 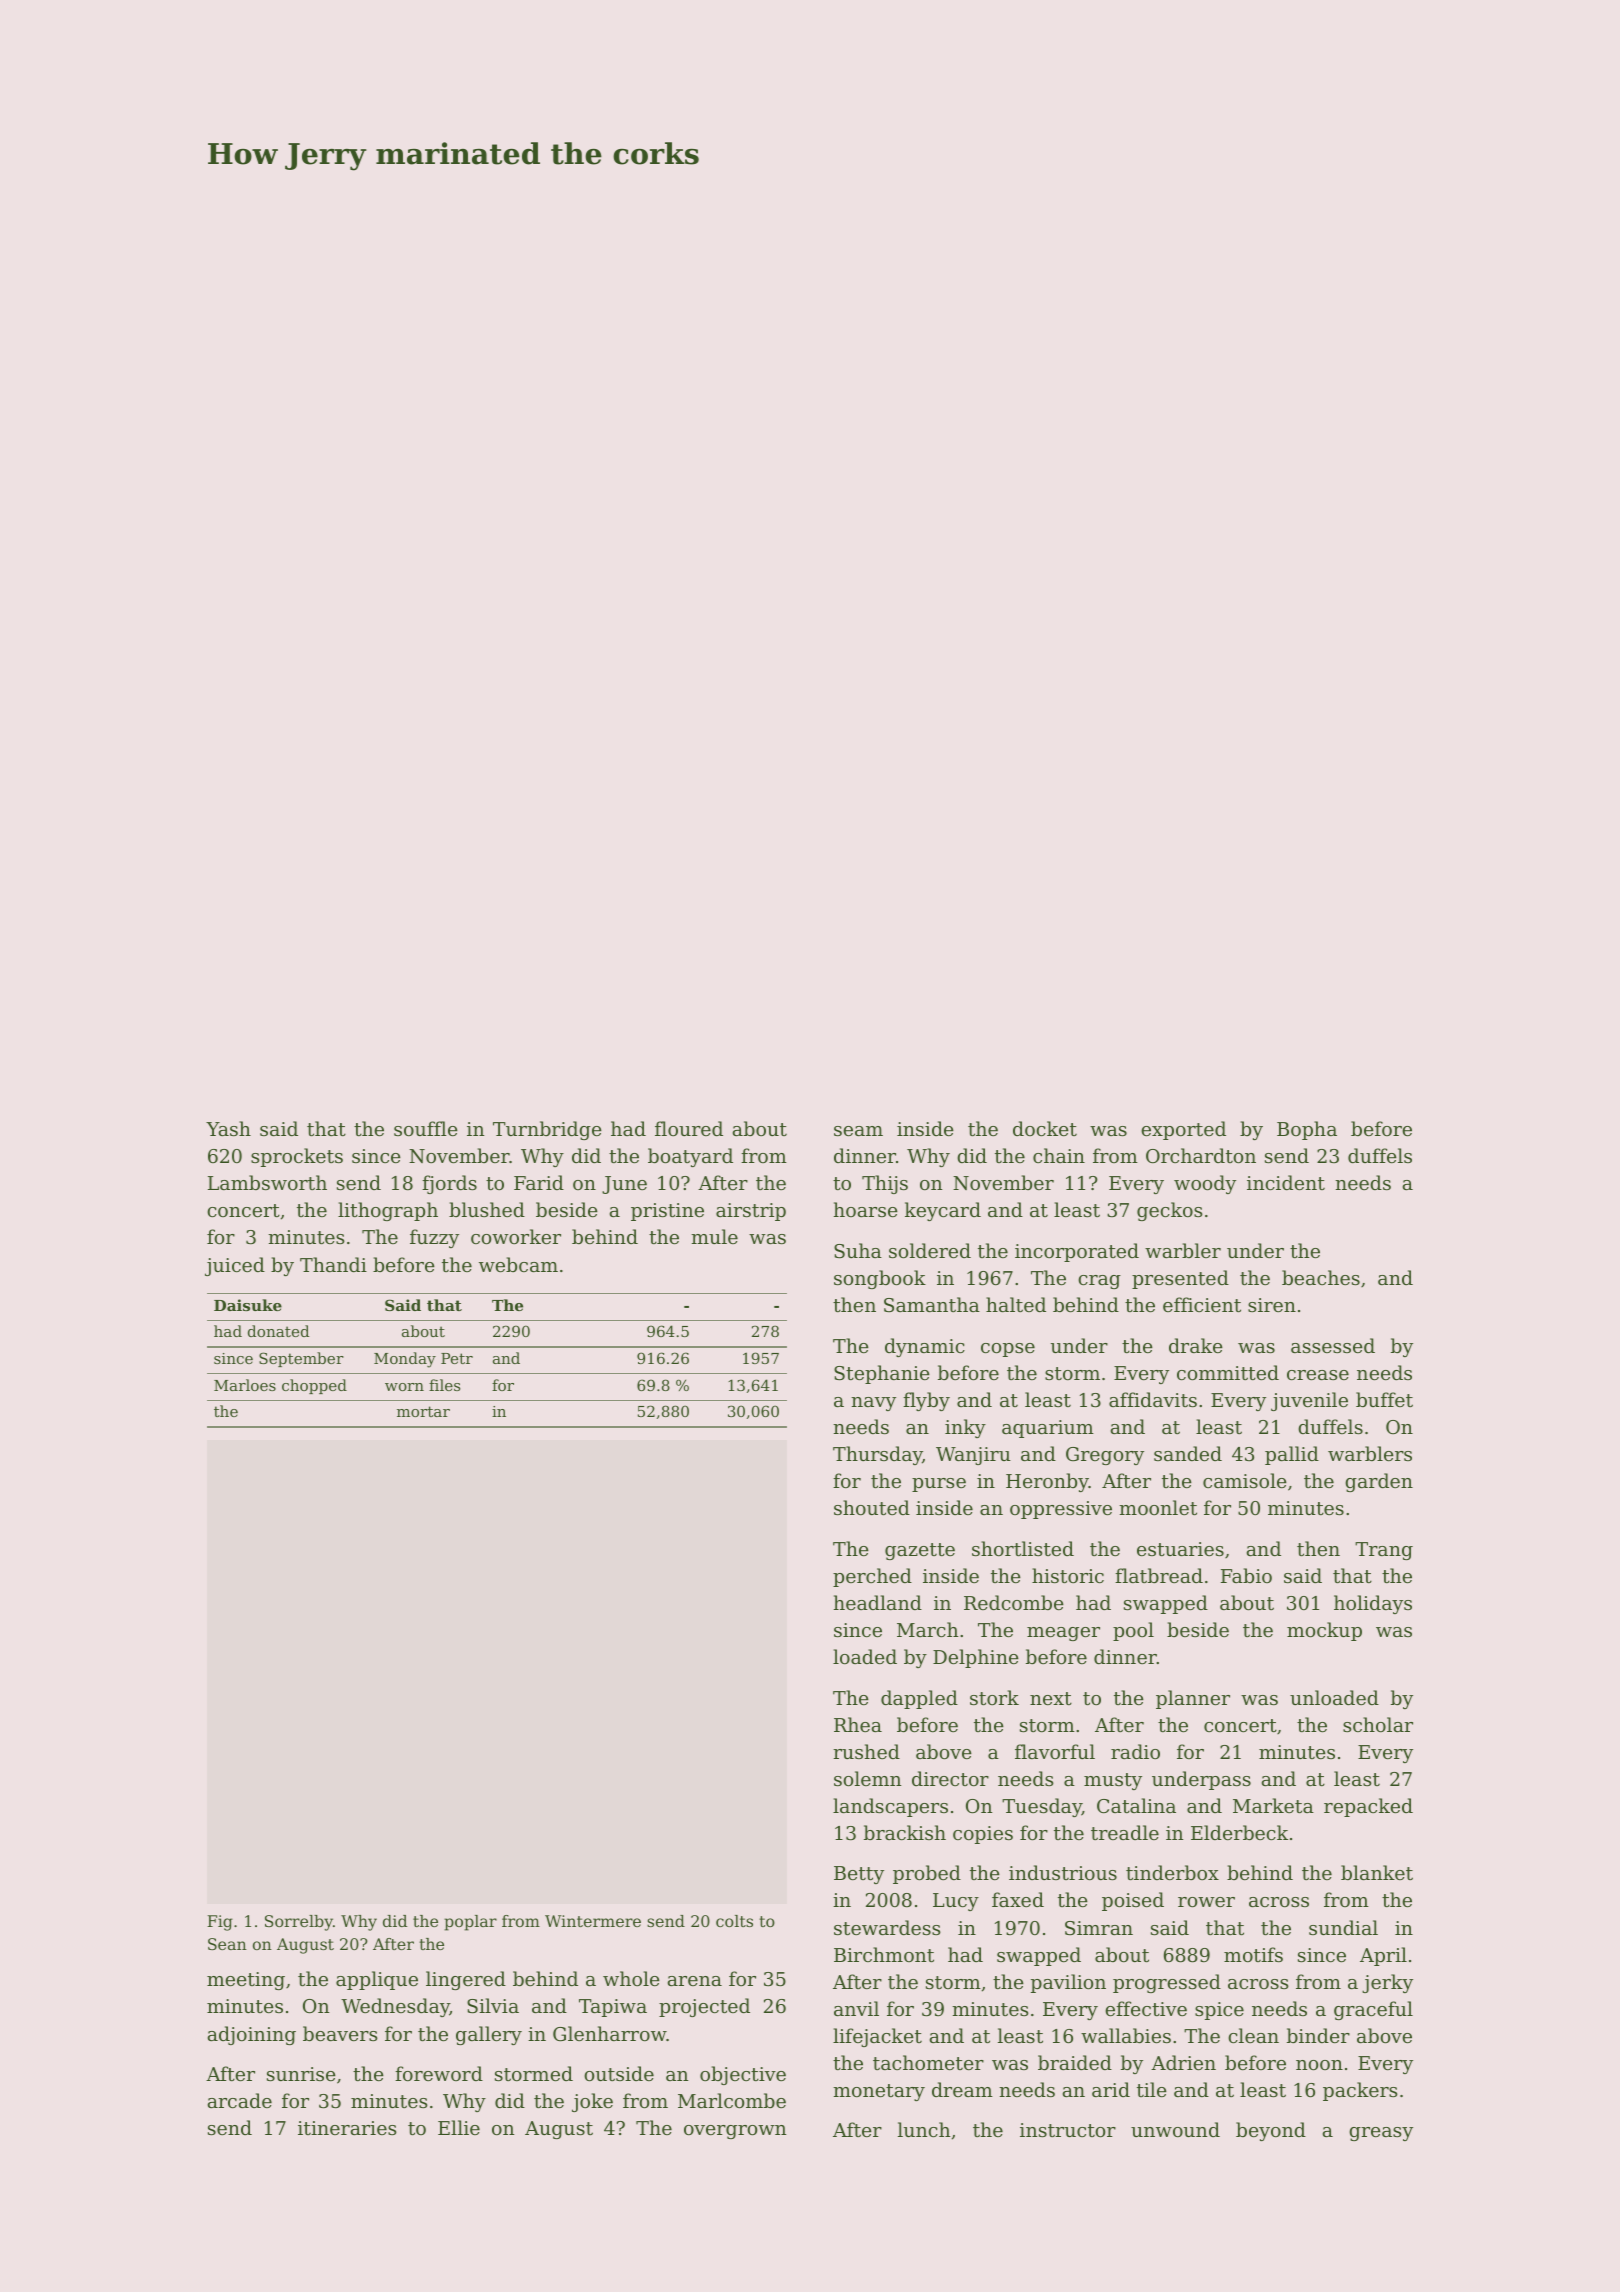 What do you see at coordinates (377, 1980) in the image?
I see `applique` at bounding box center [377, 1980].
